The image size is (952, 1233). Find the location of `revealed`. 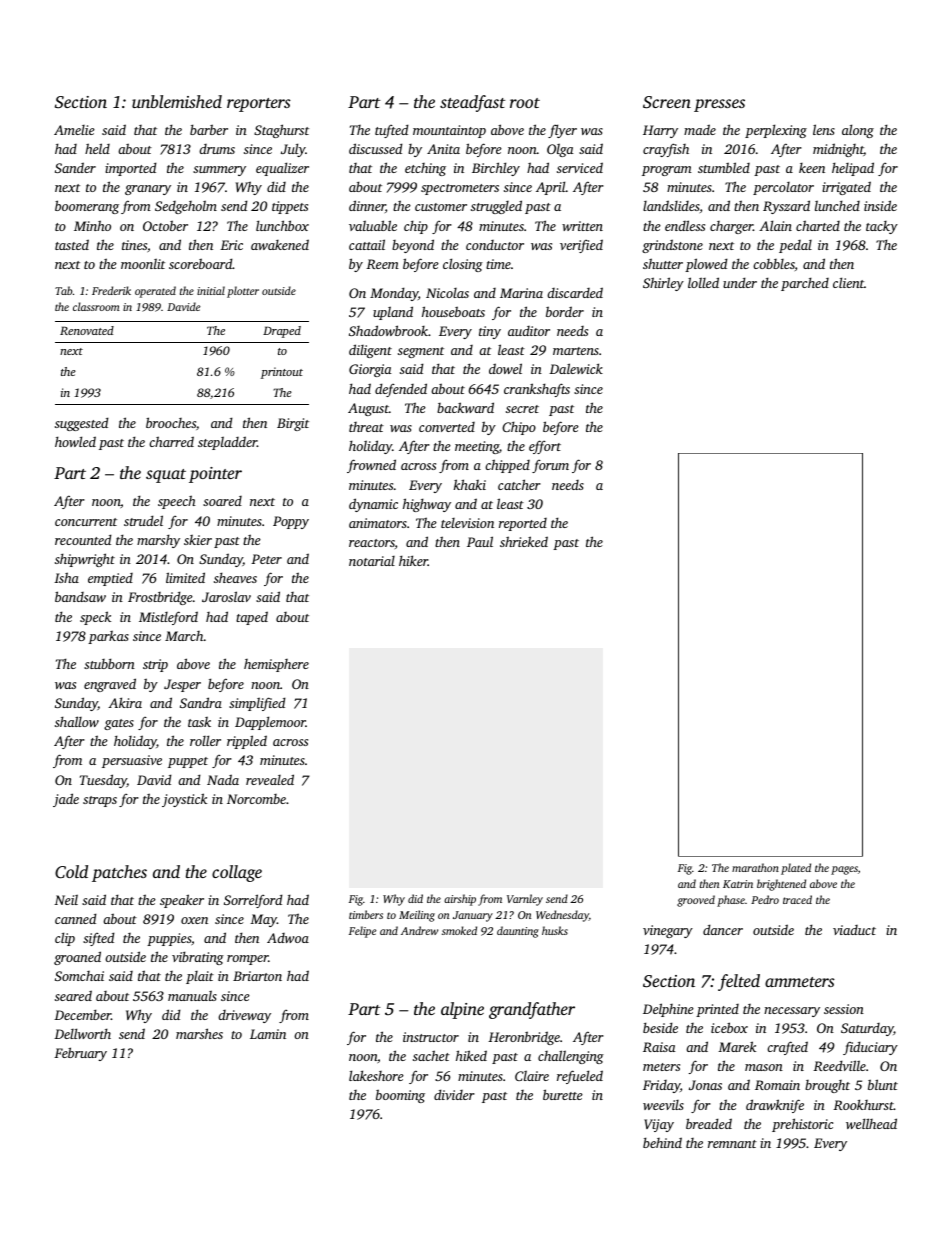

revealed is located at coordinates (270, 779).
